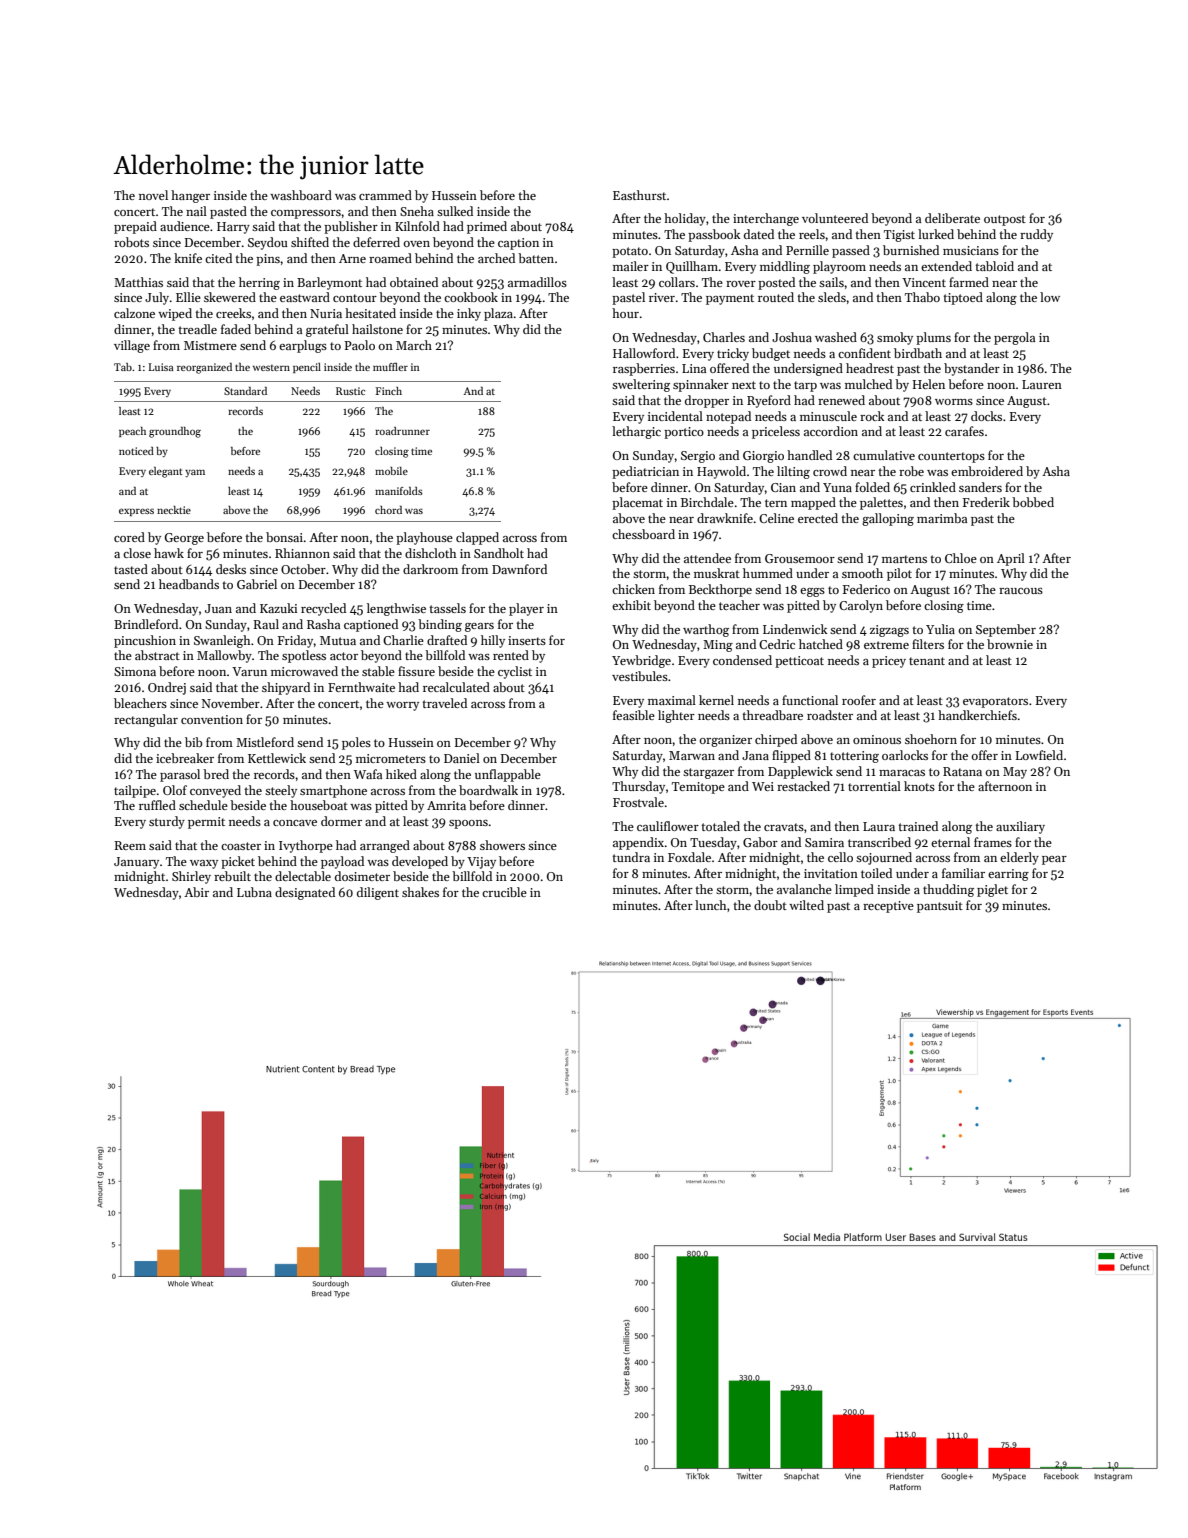  I want to click on hour, so click(625, 313).
